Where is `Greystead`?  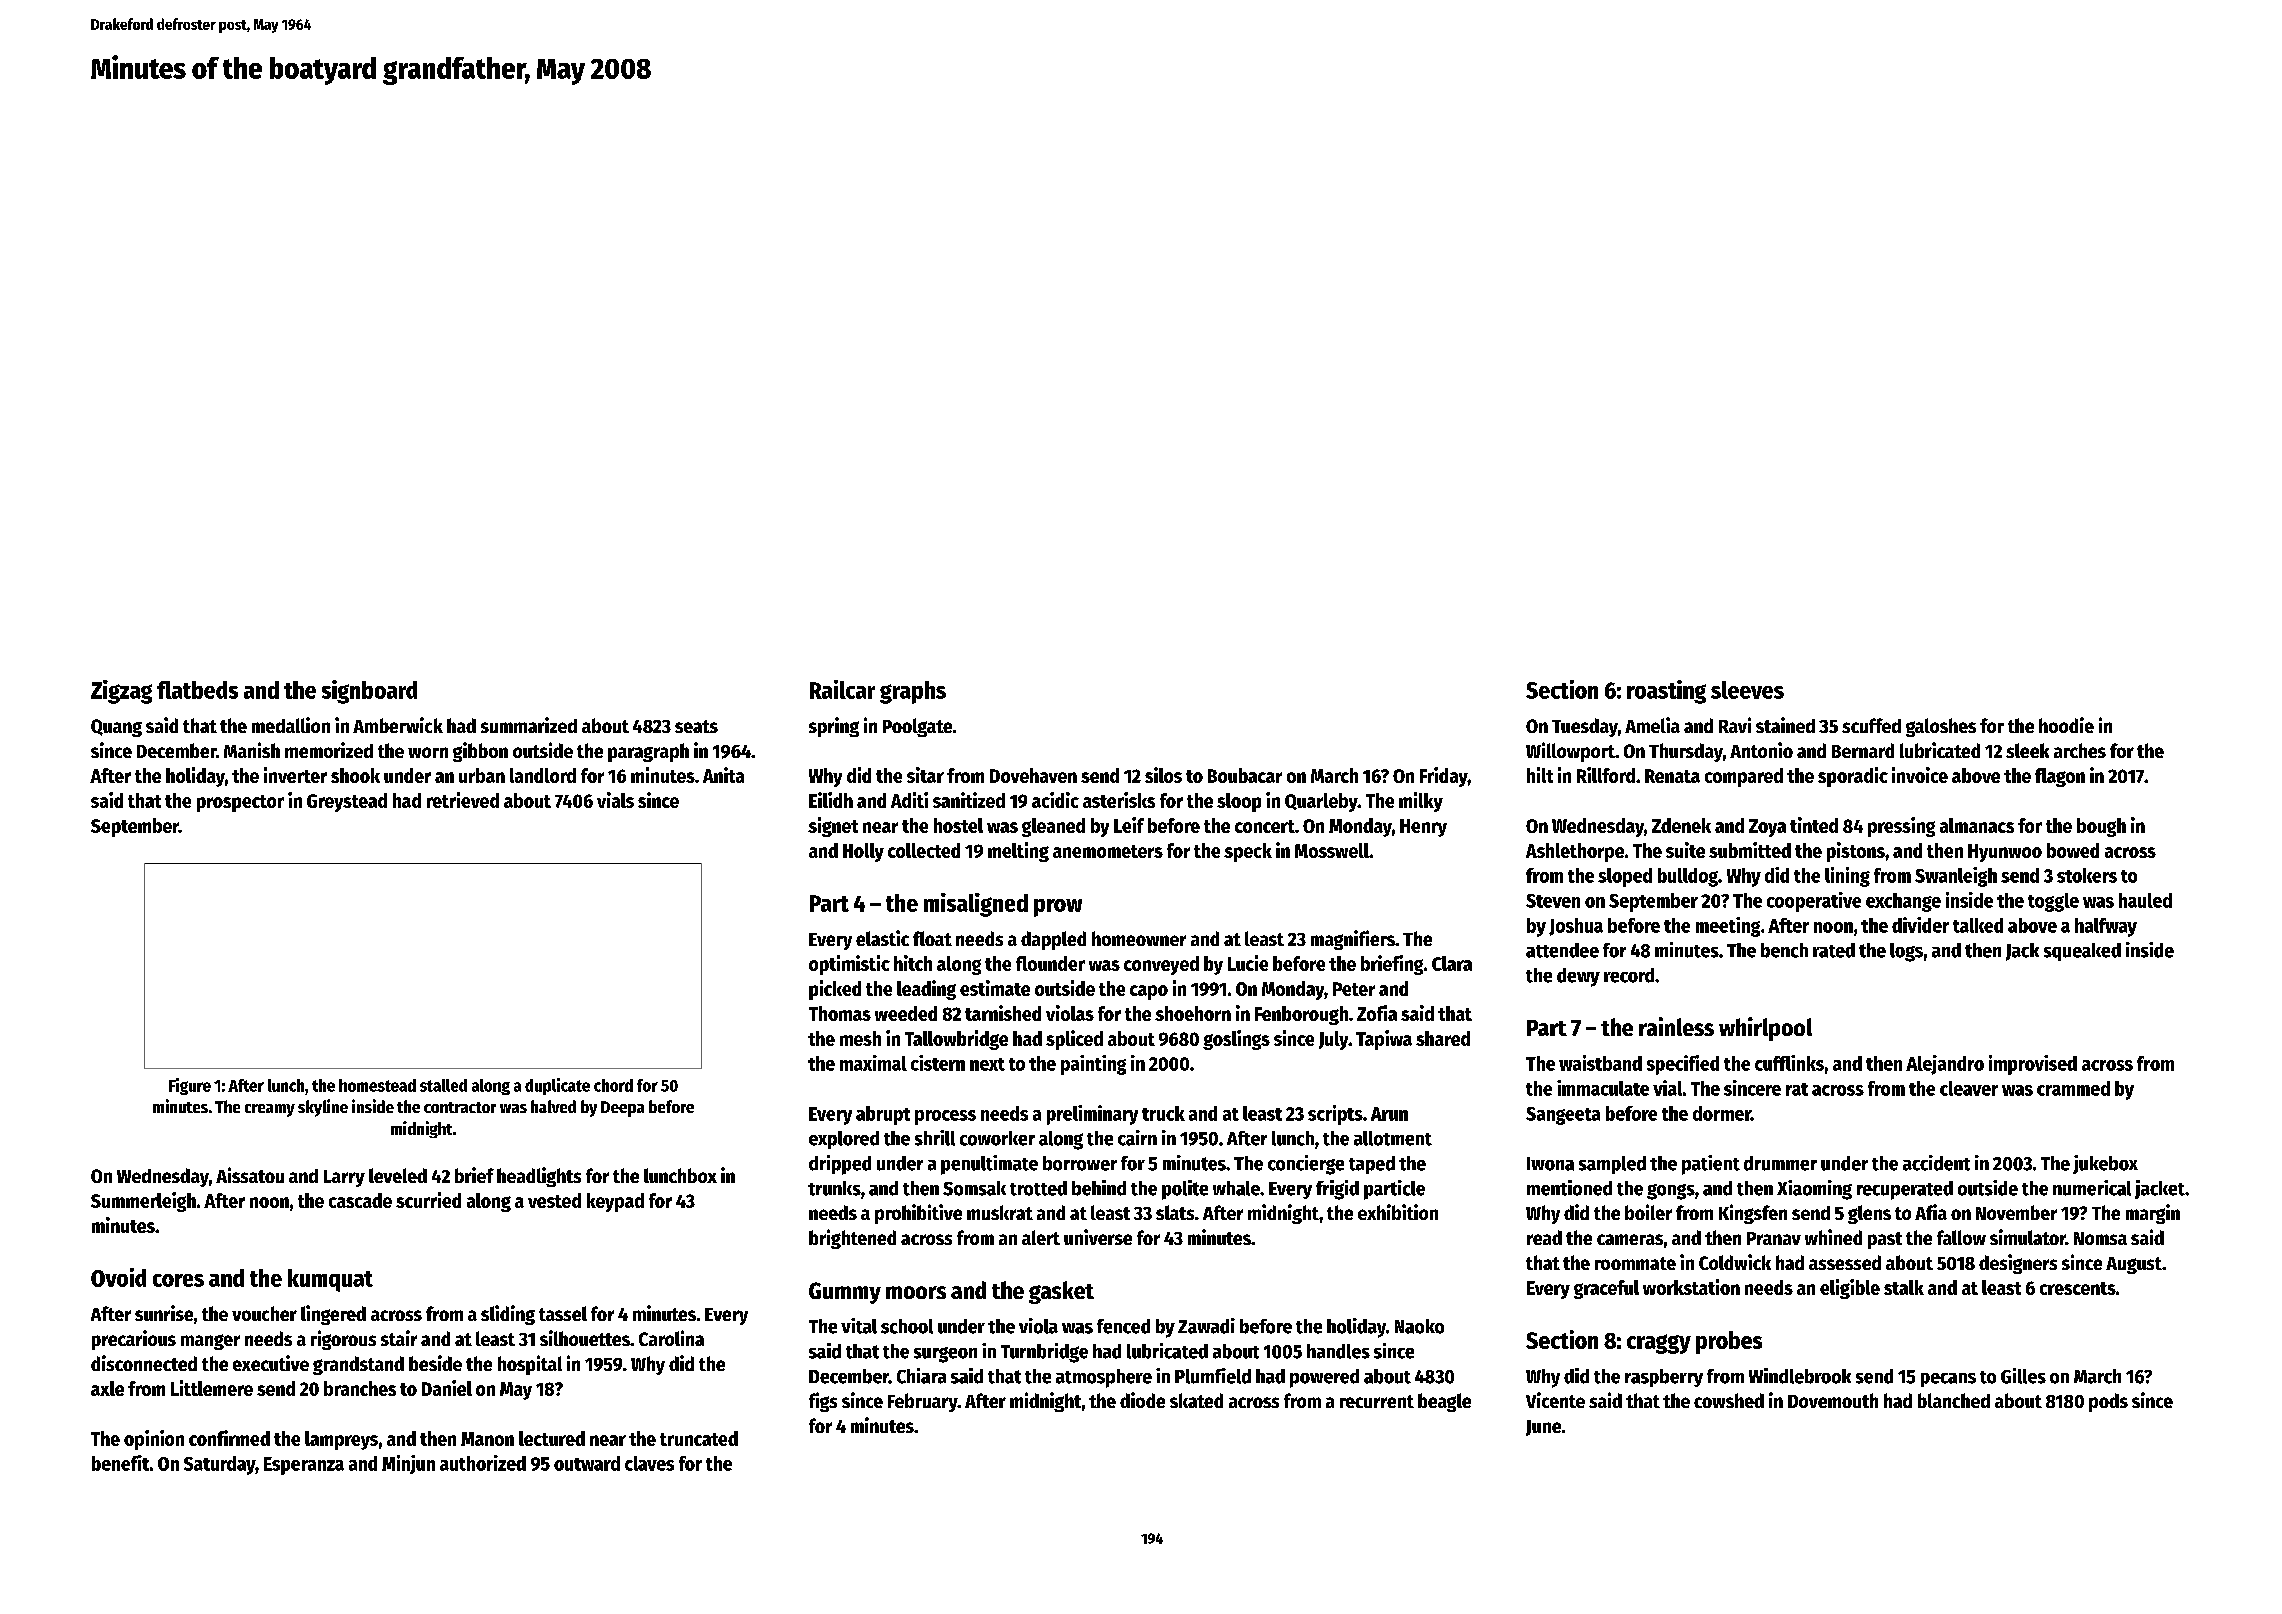 Greystead is located at coordinates (347, 802).
